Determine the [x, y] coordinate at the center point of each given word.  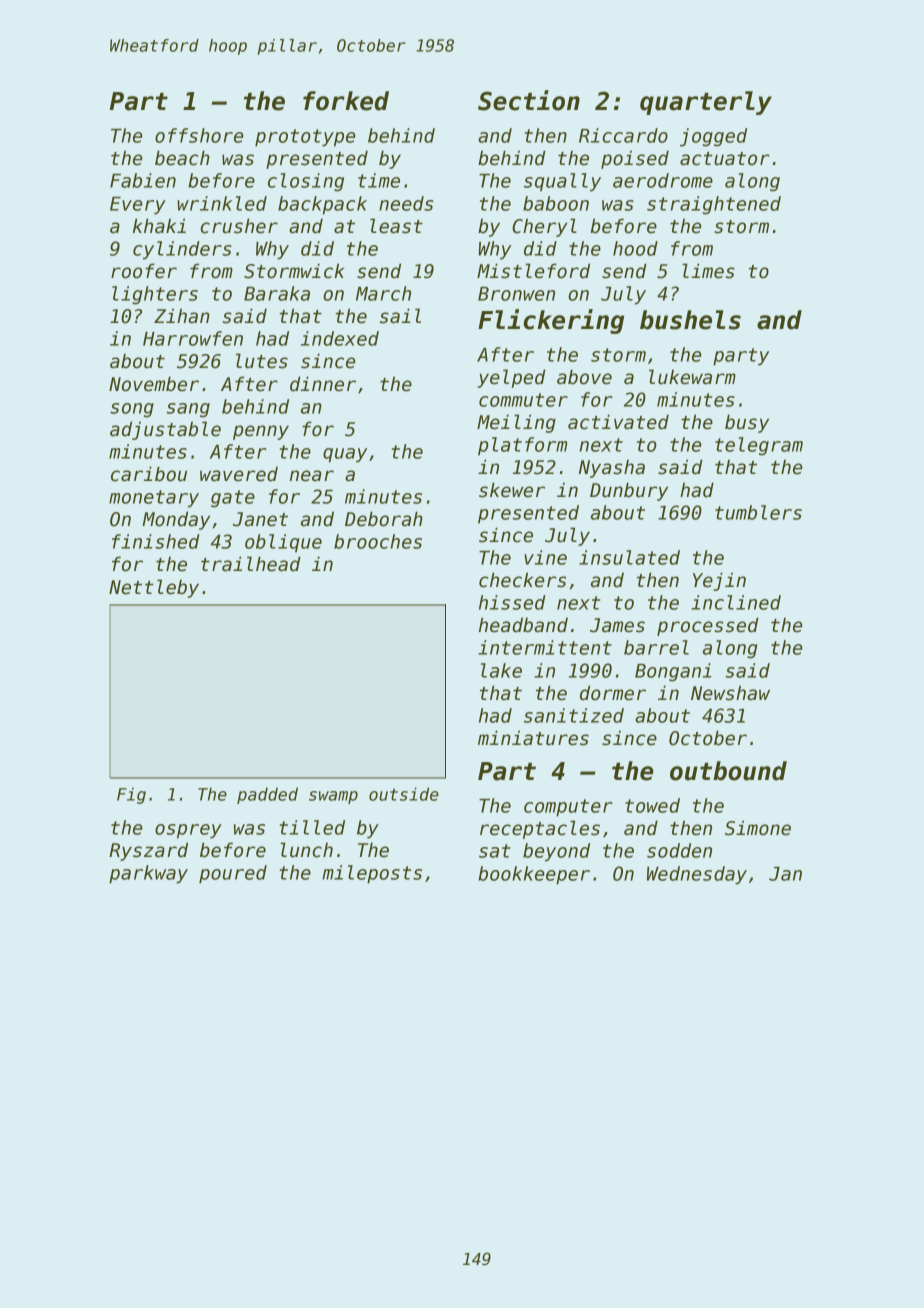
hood [635, 248]
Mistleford [533, 271]
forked [346, 101]
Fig [131, 795]
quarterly [706, 103]
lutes [262, 361]
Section [529, 100]
